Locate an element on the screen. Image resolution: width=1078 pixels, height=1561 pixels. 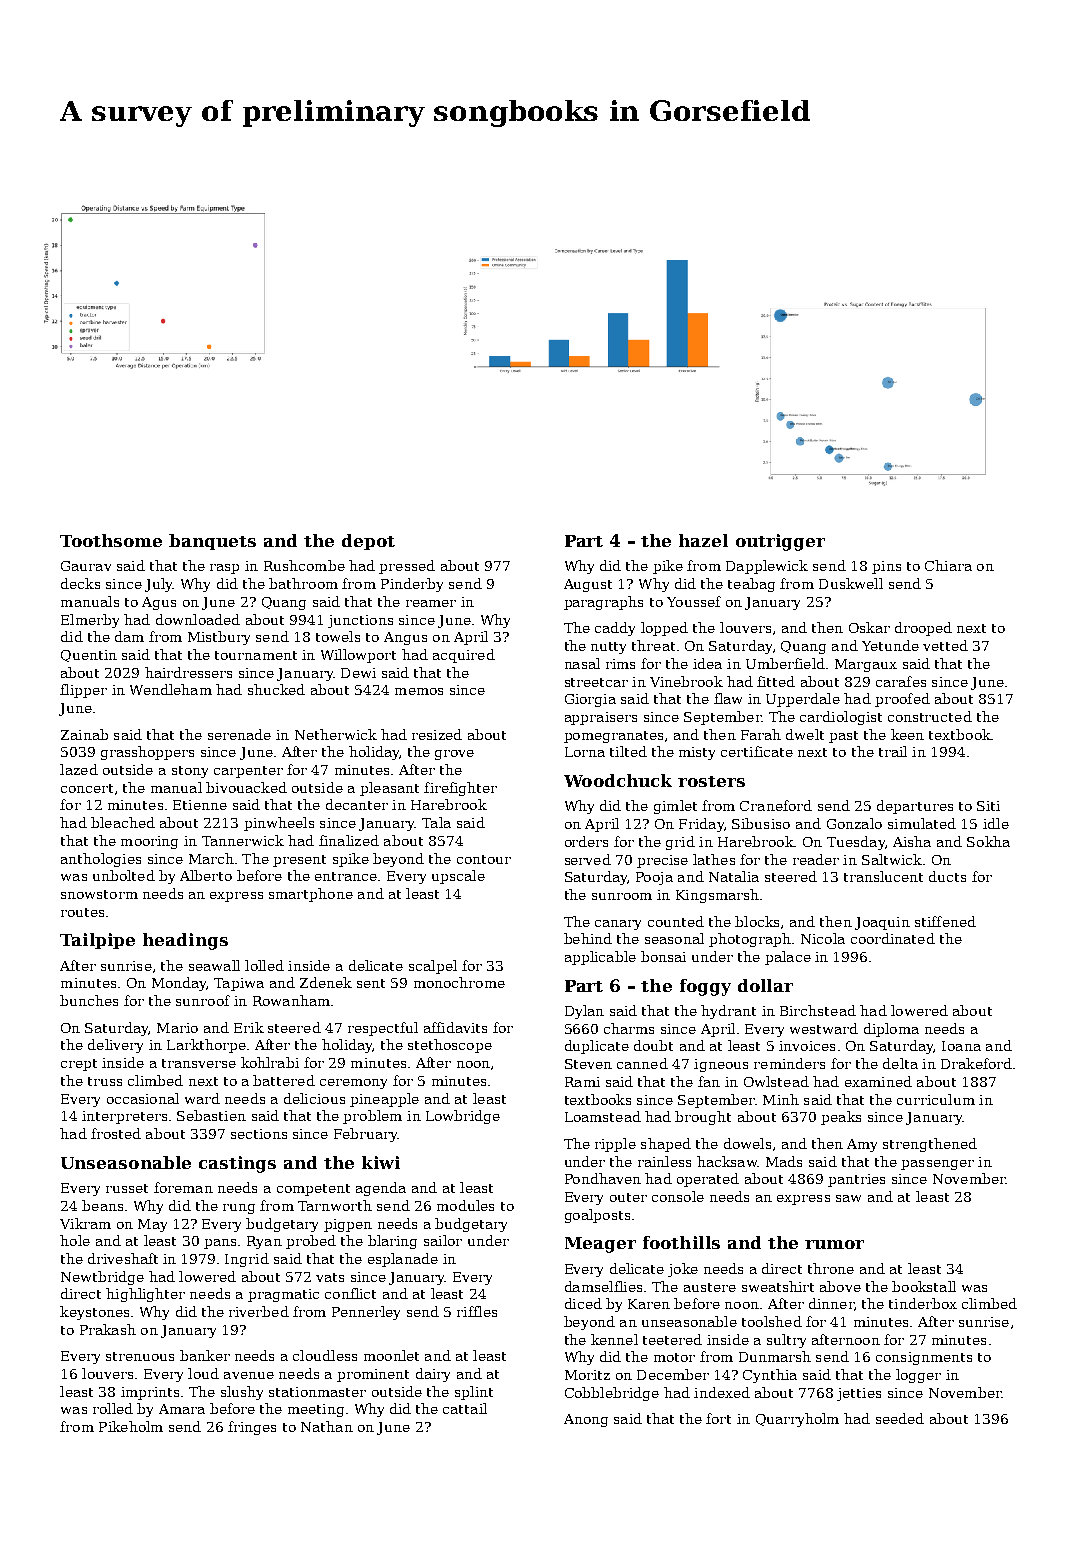
passenger is located at coordinates (937, 1165).
